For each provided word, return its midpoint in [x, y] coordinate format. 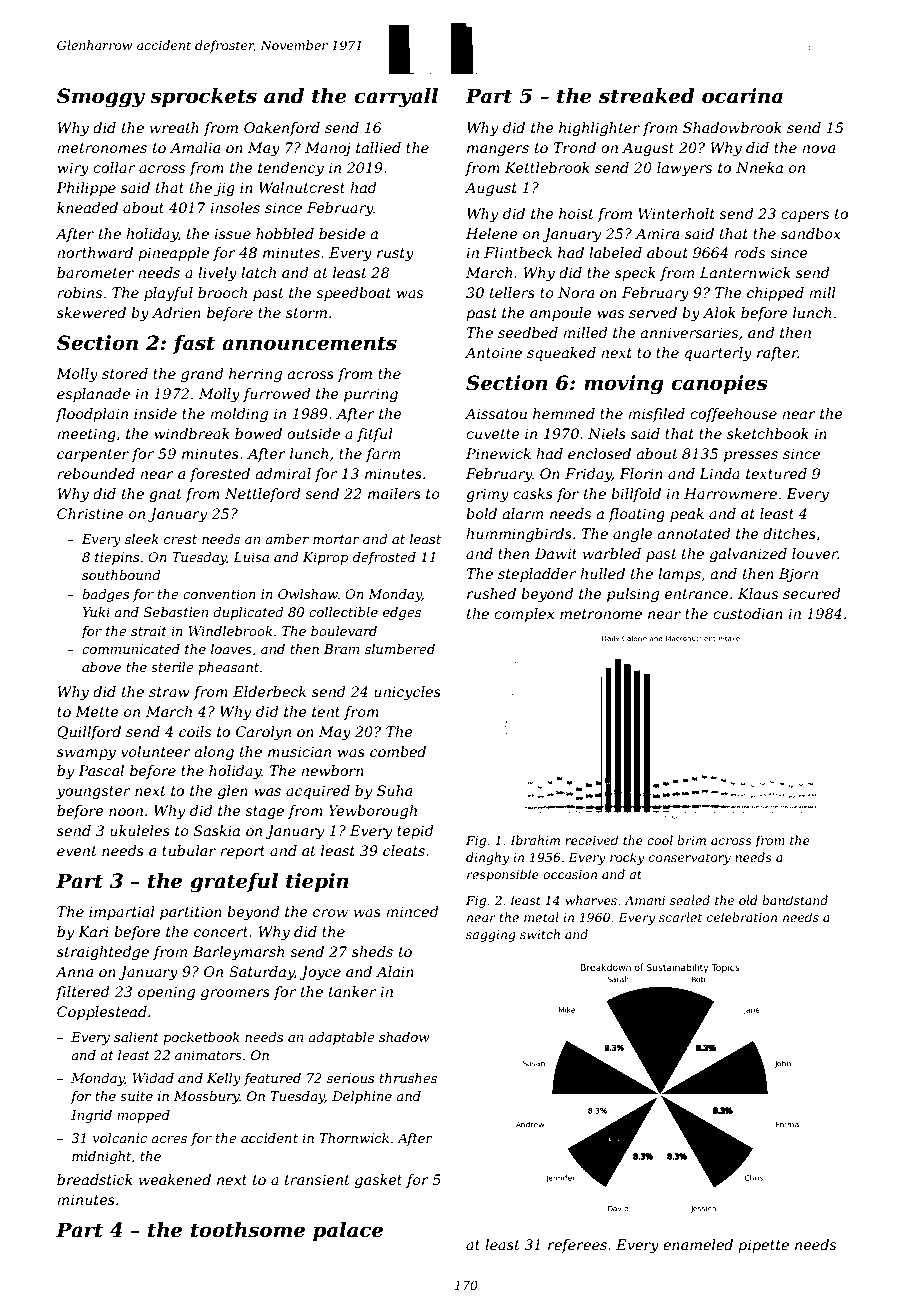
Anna [74, 971]
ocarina [742, 96]
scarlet [680, 917]
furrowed [277, 395]
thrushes [408, 1078]
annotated [694, 533]
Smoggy [101, 98]
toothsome [248, 1230]
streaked [647, 96]
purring [371, 395]
